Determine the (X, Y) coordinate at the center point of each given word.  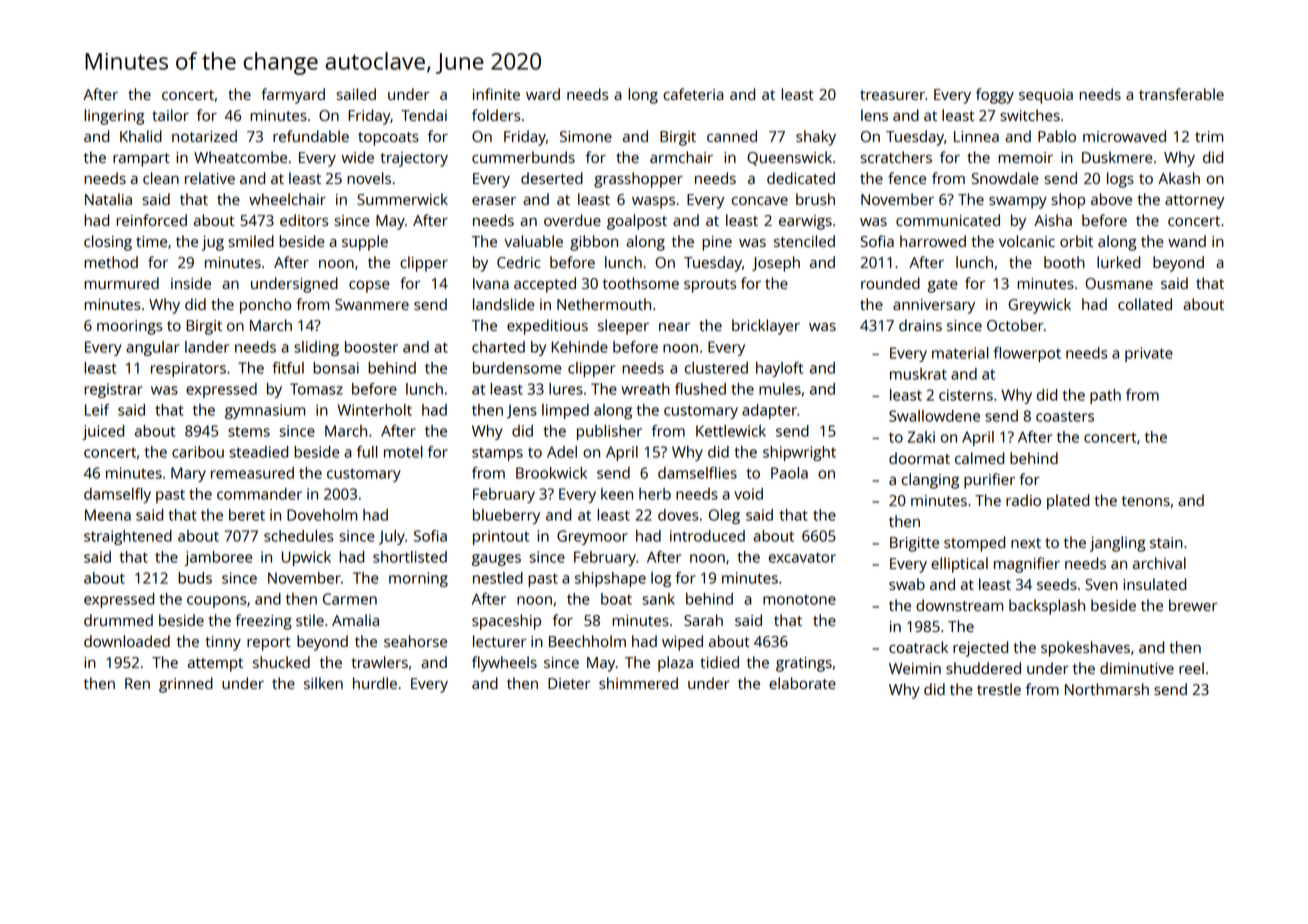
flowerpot (1027, 354)
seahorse (415, 641)
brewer (1193, 605)
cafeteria (693, 94)
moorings (129, 327)
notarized (204, 136)
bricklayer (766, 327)
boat (616, 599)
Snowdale (1005, 178)
